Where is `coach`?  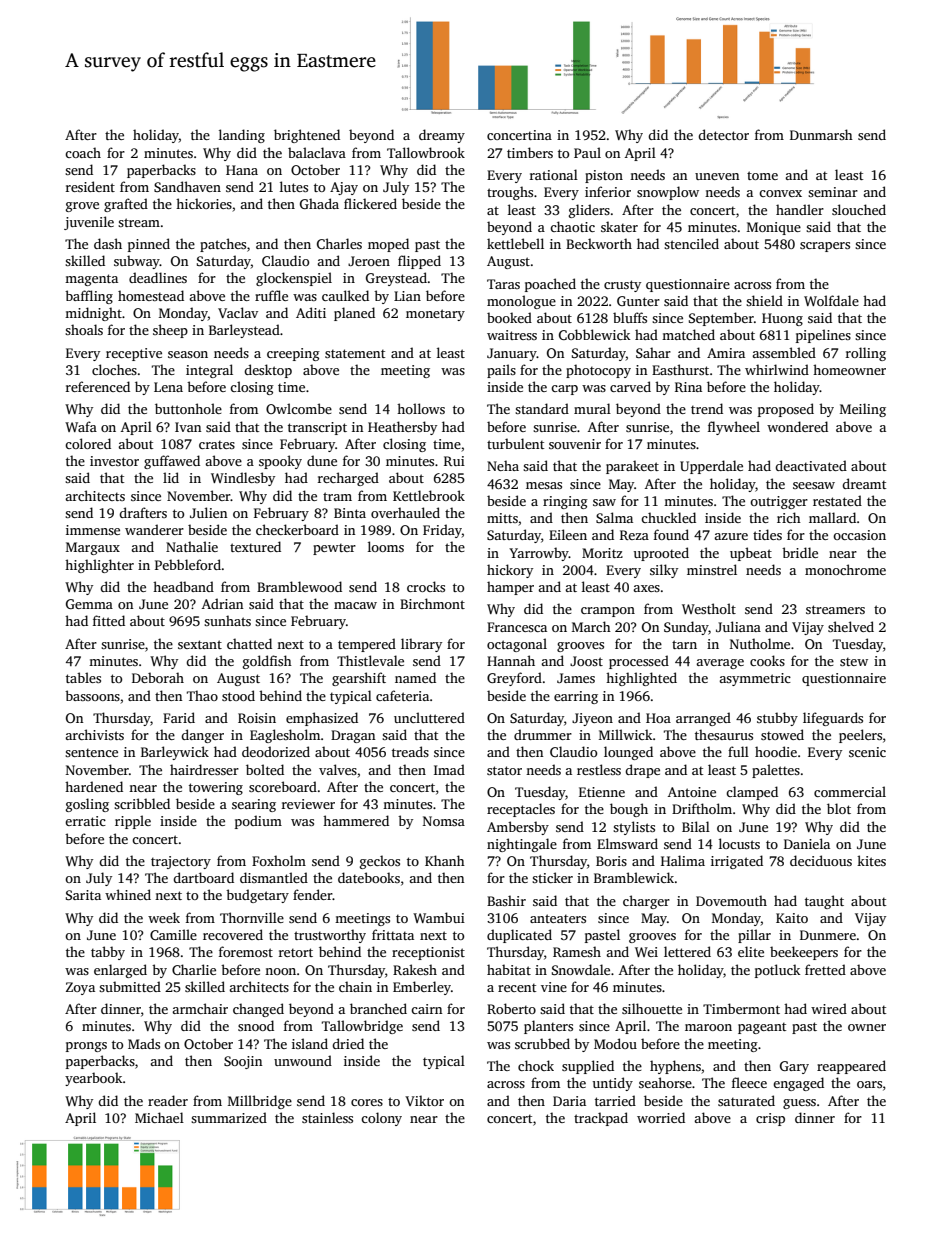
coach is located at coordinates (83, 152).
